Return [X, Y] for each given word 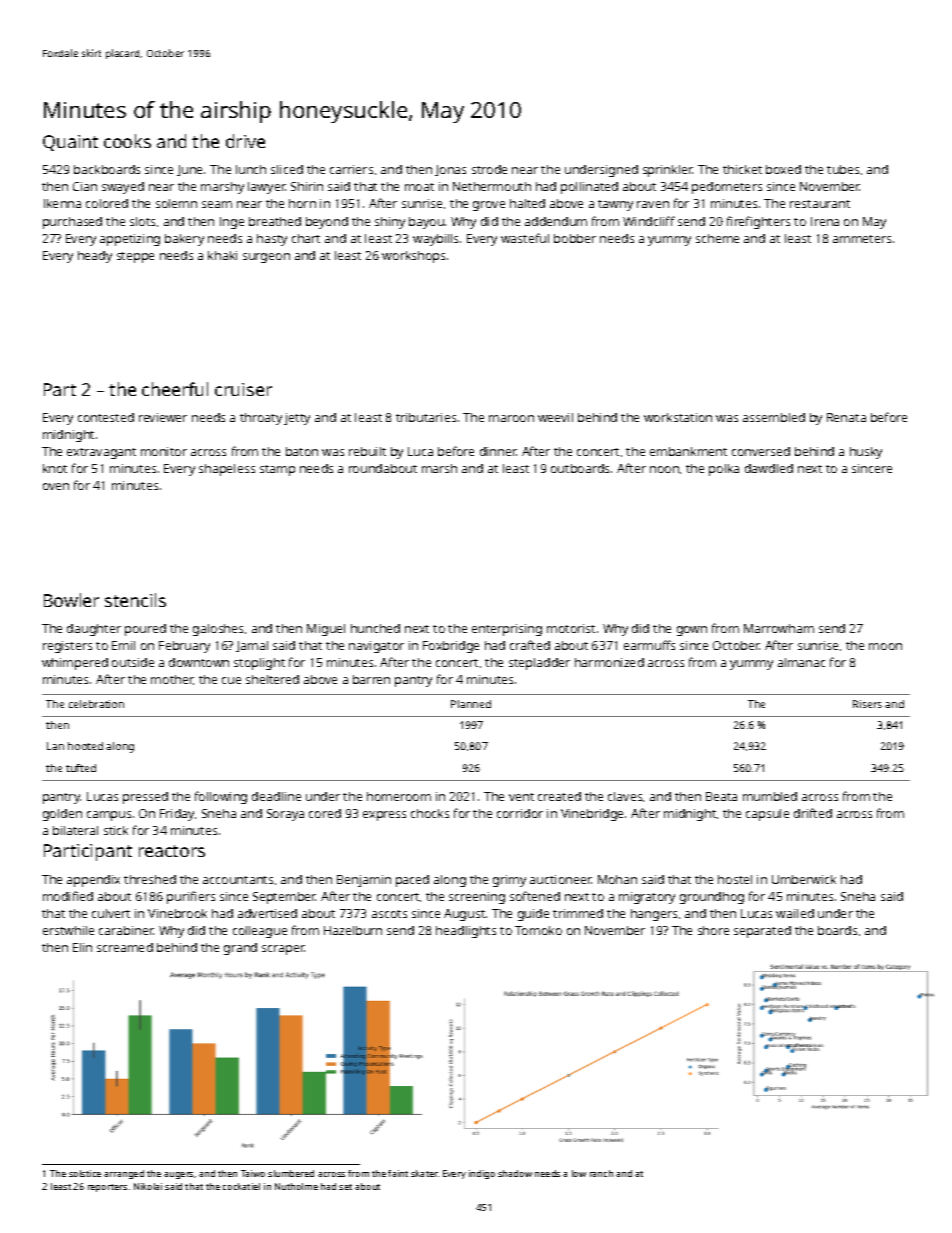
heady [95, 257]
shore [713, 930]
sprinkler [668, 171]
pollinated [589, 188]
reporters [107, 1188]
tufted [81, 768]
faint [398, 1173]
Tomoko [538, 930]
